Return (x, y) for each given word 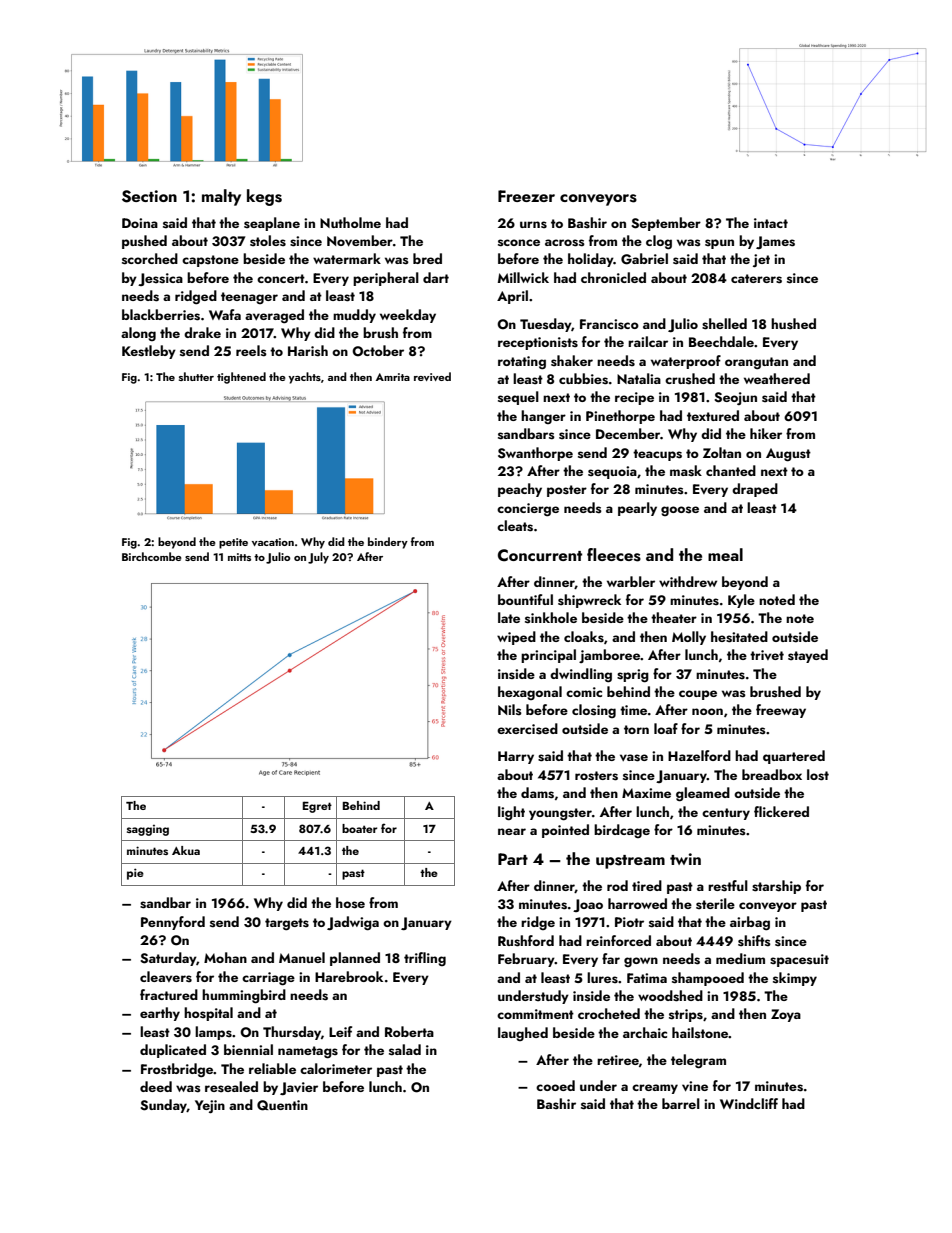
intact (771, 223)
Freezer (526, 196)
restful (728, 886)
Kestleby (149, 352)
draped (755, 490)
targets (287, 924)
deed (156, 1086)
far (611, 958)
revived (432, 376)
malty (221, 197)
